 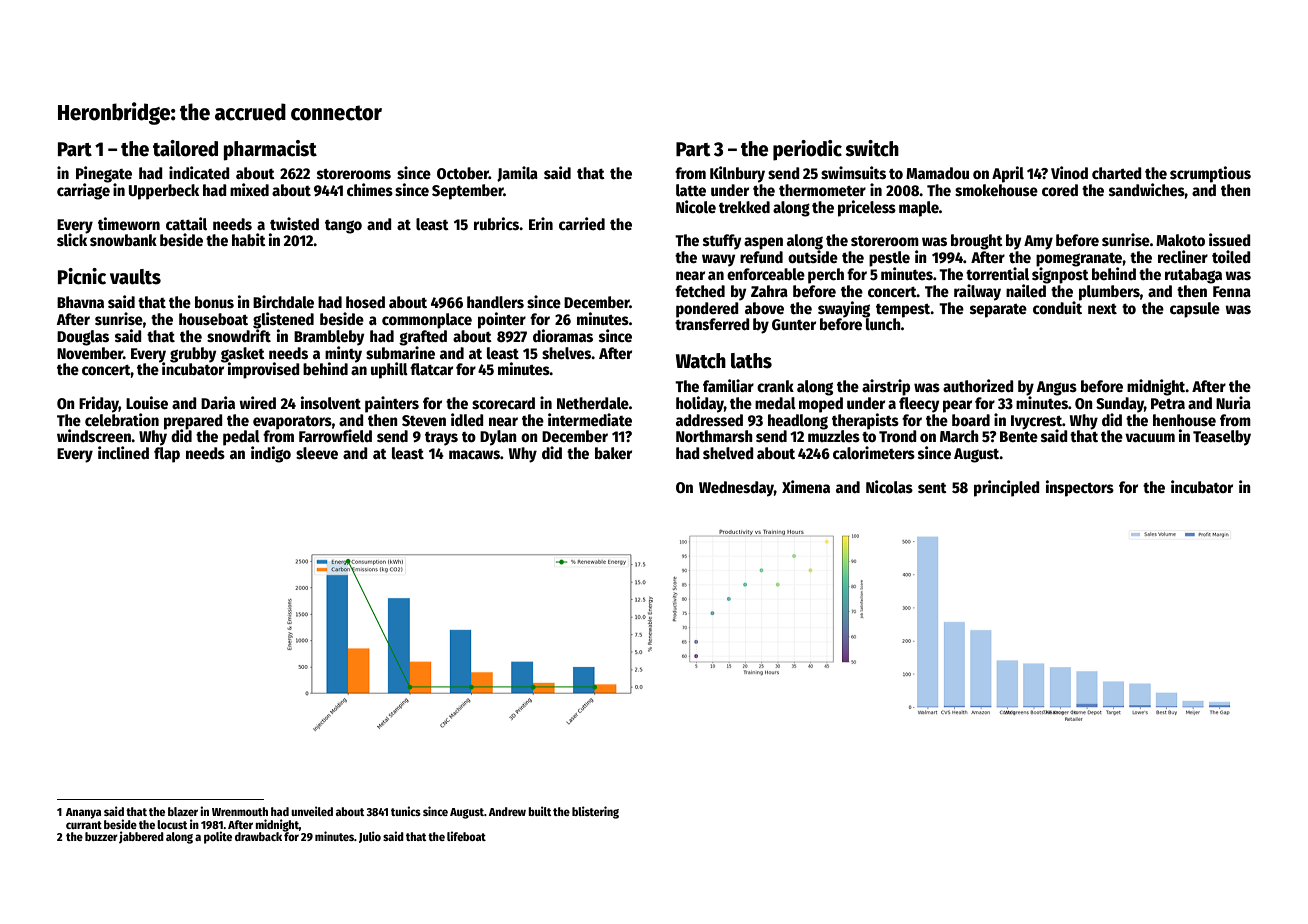 I want to click on pharmacist, so click(x=270, y=150).
